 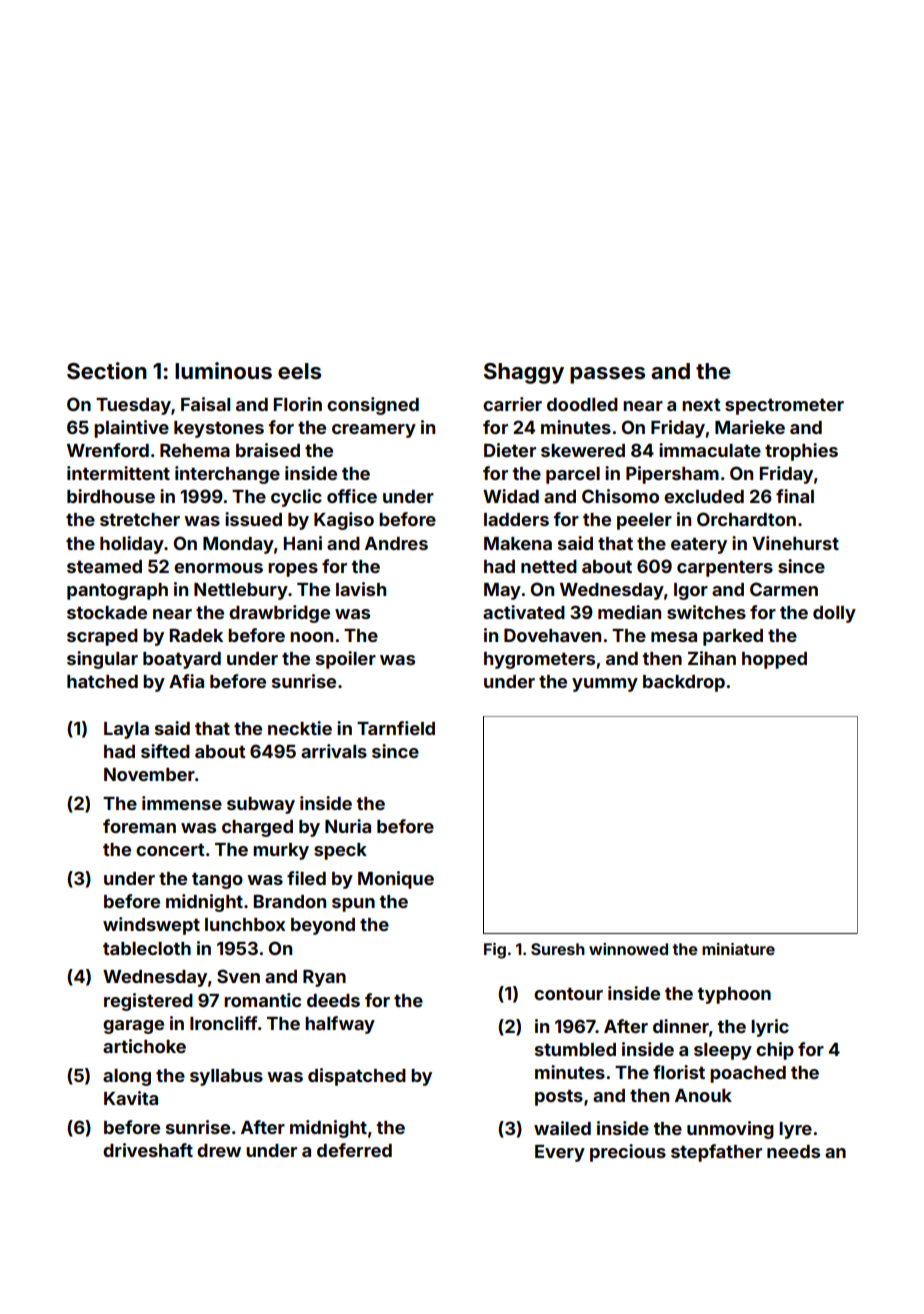 I want to click on hygrometers, so click(x=539, y=660).
